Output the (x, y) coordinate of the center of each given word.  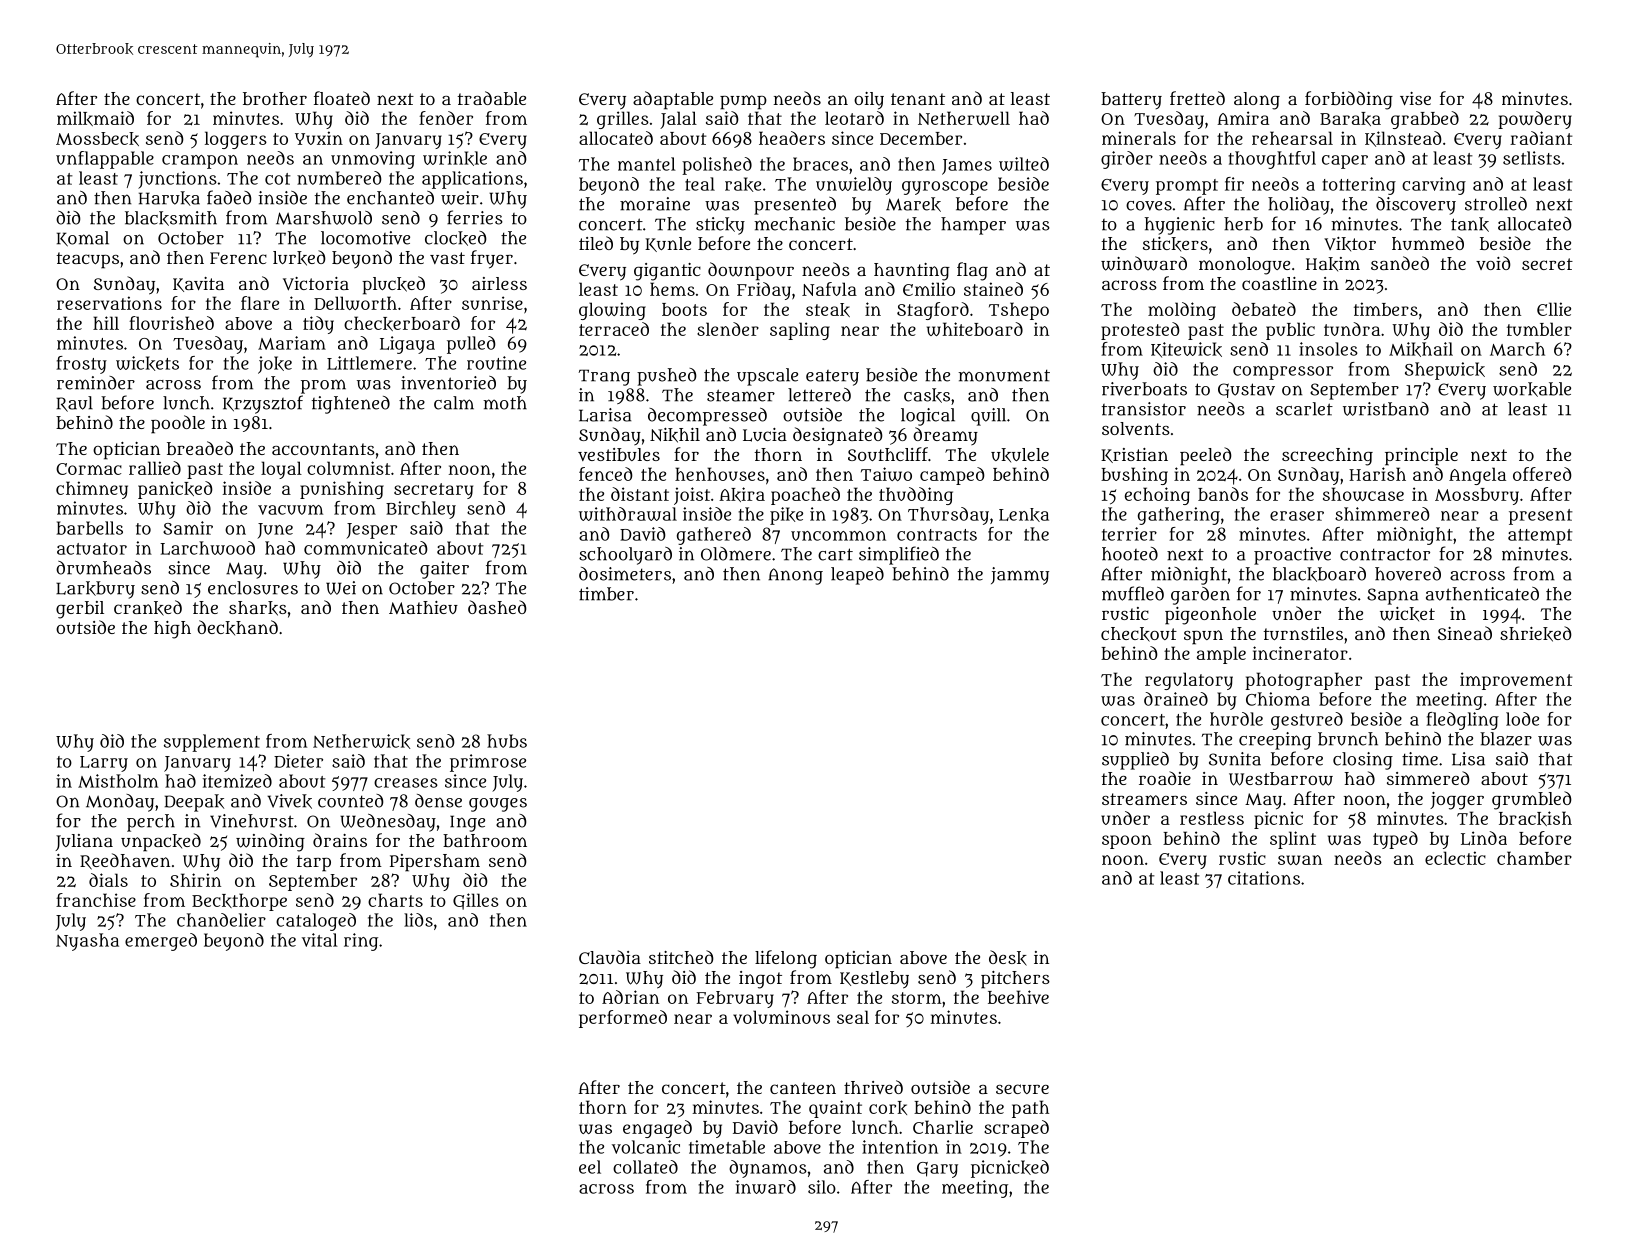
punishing (342, 490)
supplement (212, 743)
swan (1300, 860)
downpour (751, 271)
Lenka (1024, 515)
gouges (498, 805)
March (1517, 349)
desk (1008, 958)
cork (888, 1108)
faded (229, 197)
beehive (1018, 997)
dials (108, 880)
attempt (1540, 537)
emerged (161, 942)
